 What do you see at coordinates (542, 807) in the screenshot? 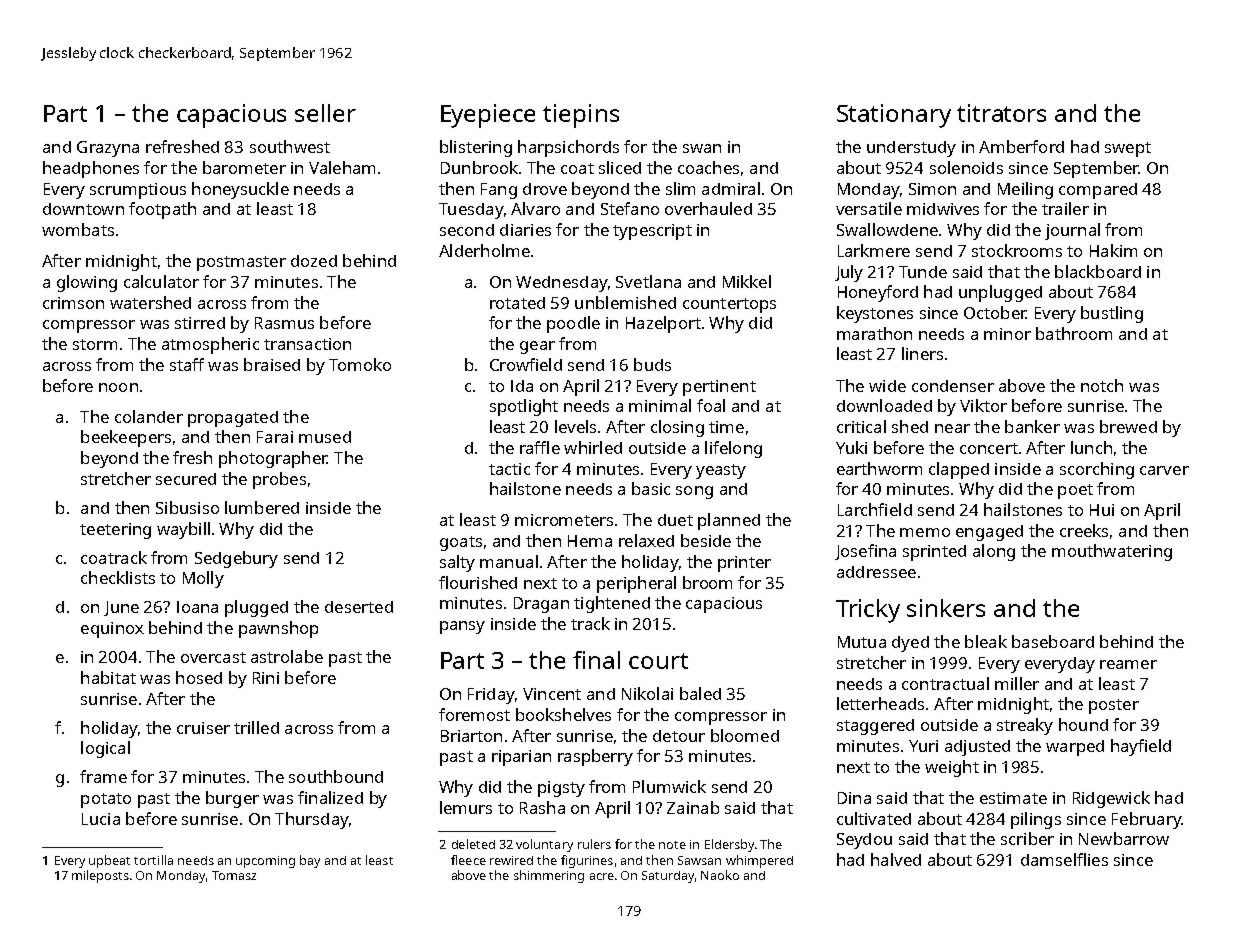
I see `Rasha` at bounding box center [542, 807].
